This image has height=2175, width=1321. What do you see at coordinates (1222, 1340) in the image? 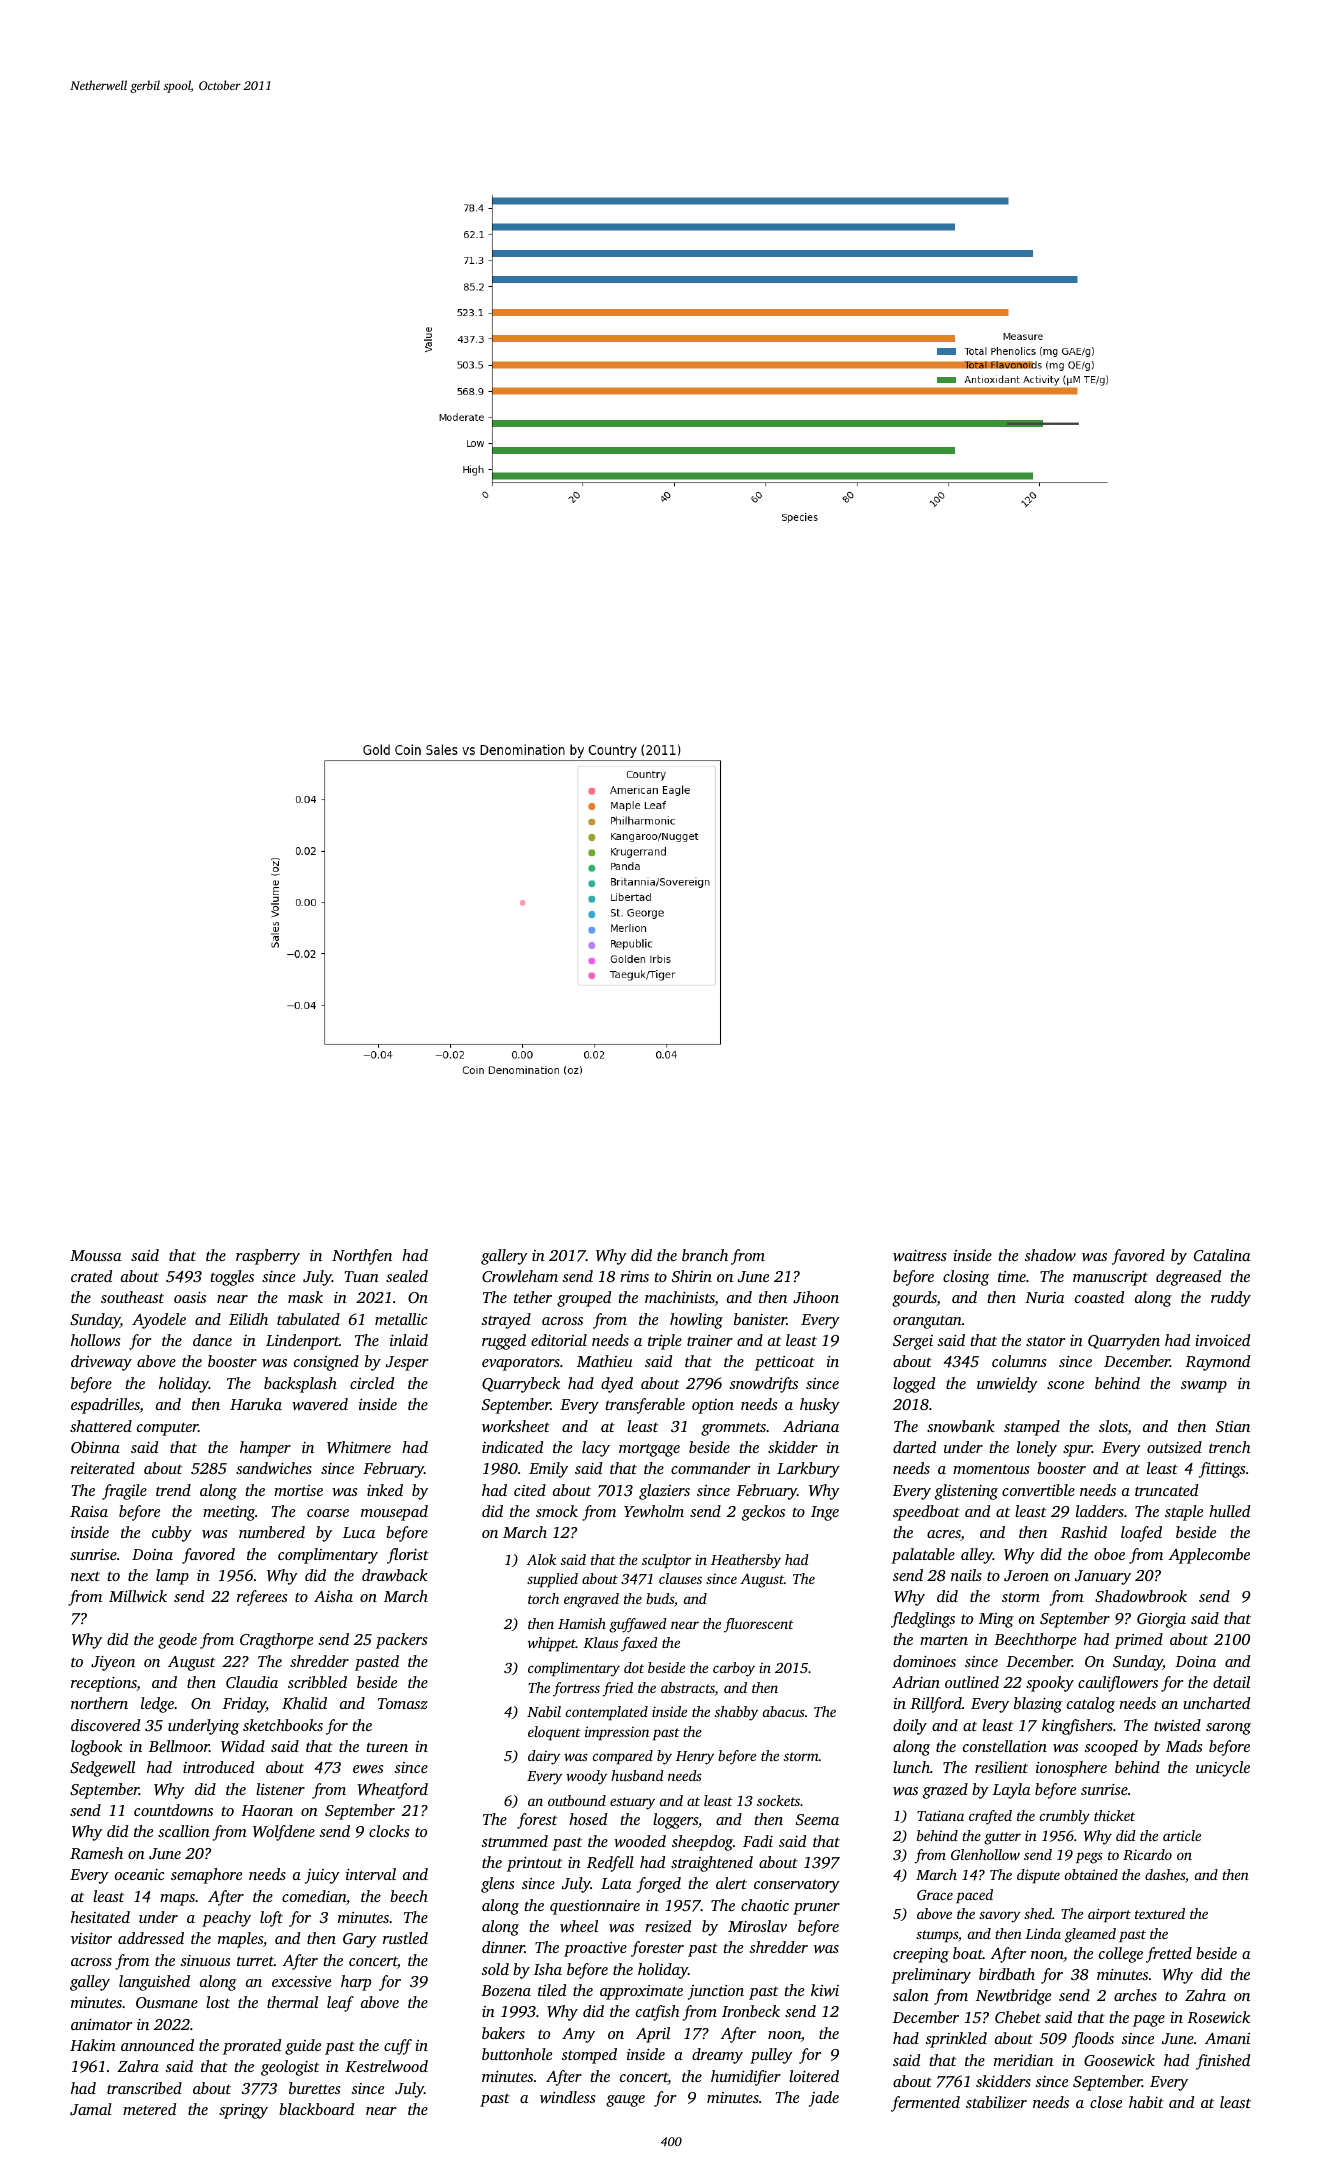
I see `invoiced` at bounding box center [1222, 1340].
